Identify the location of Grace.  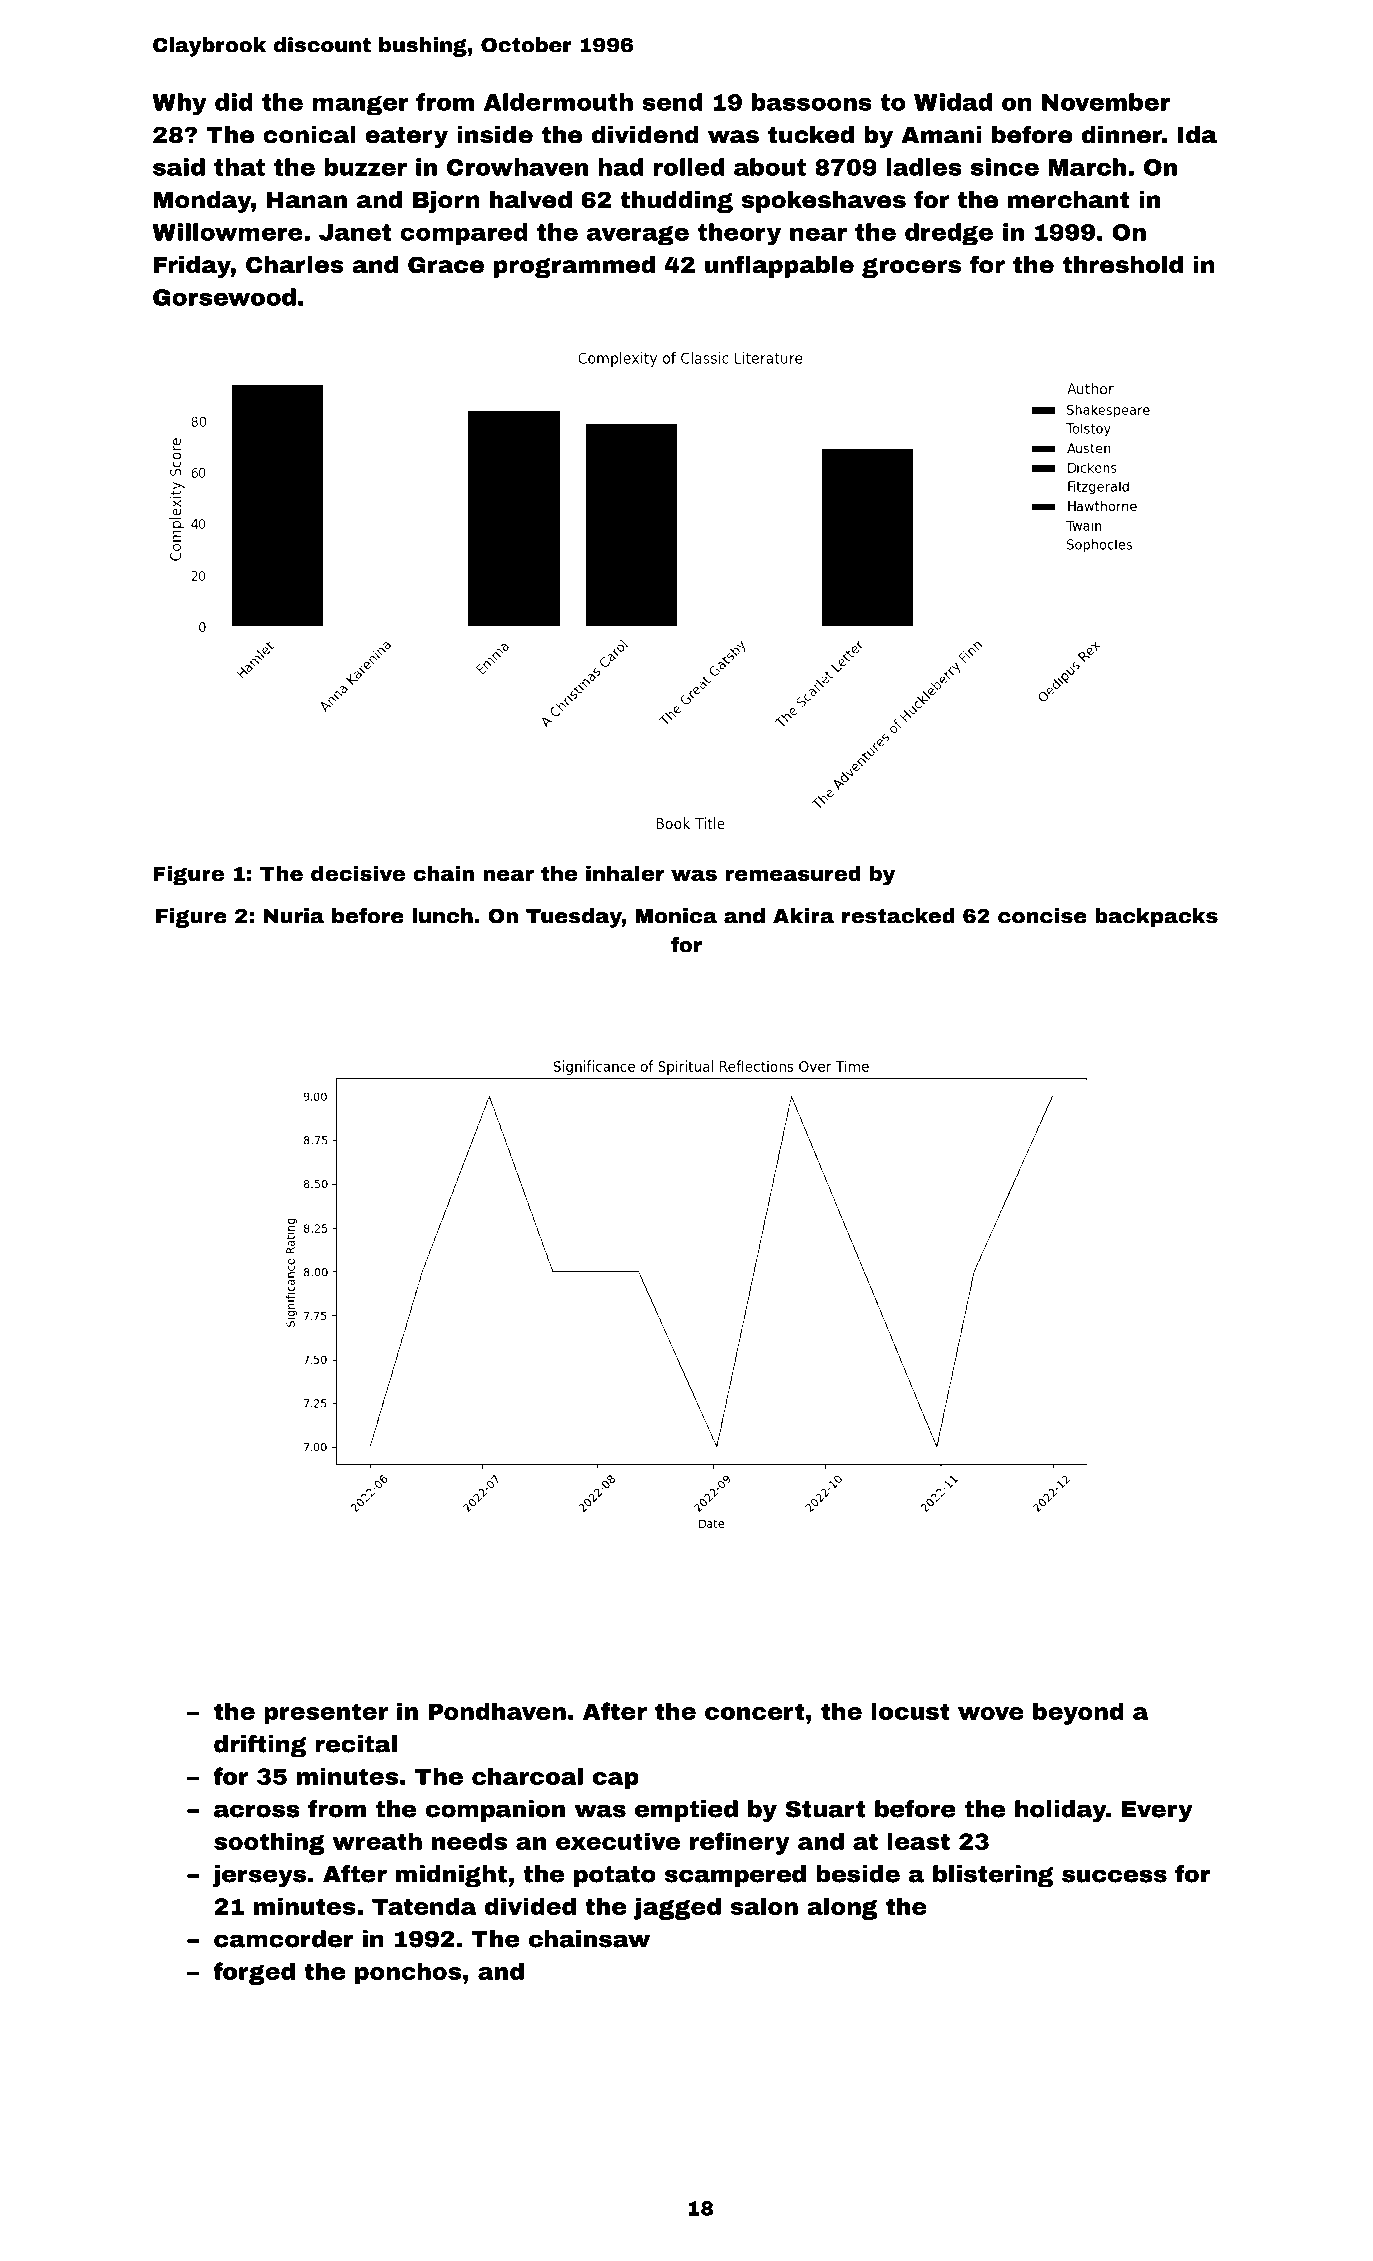
(446, 265).
